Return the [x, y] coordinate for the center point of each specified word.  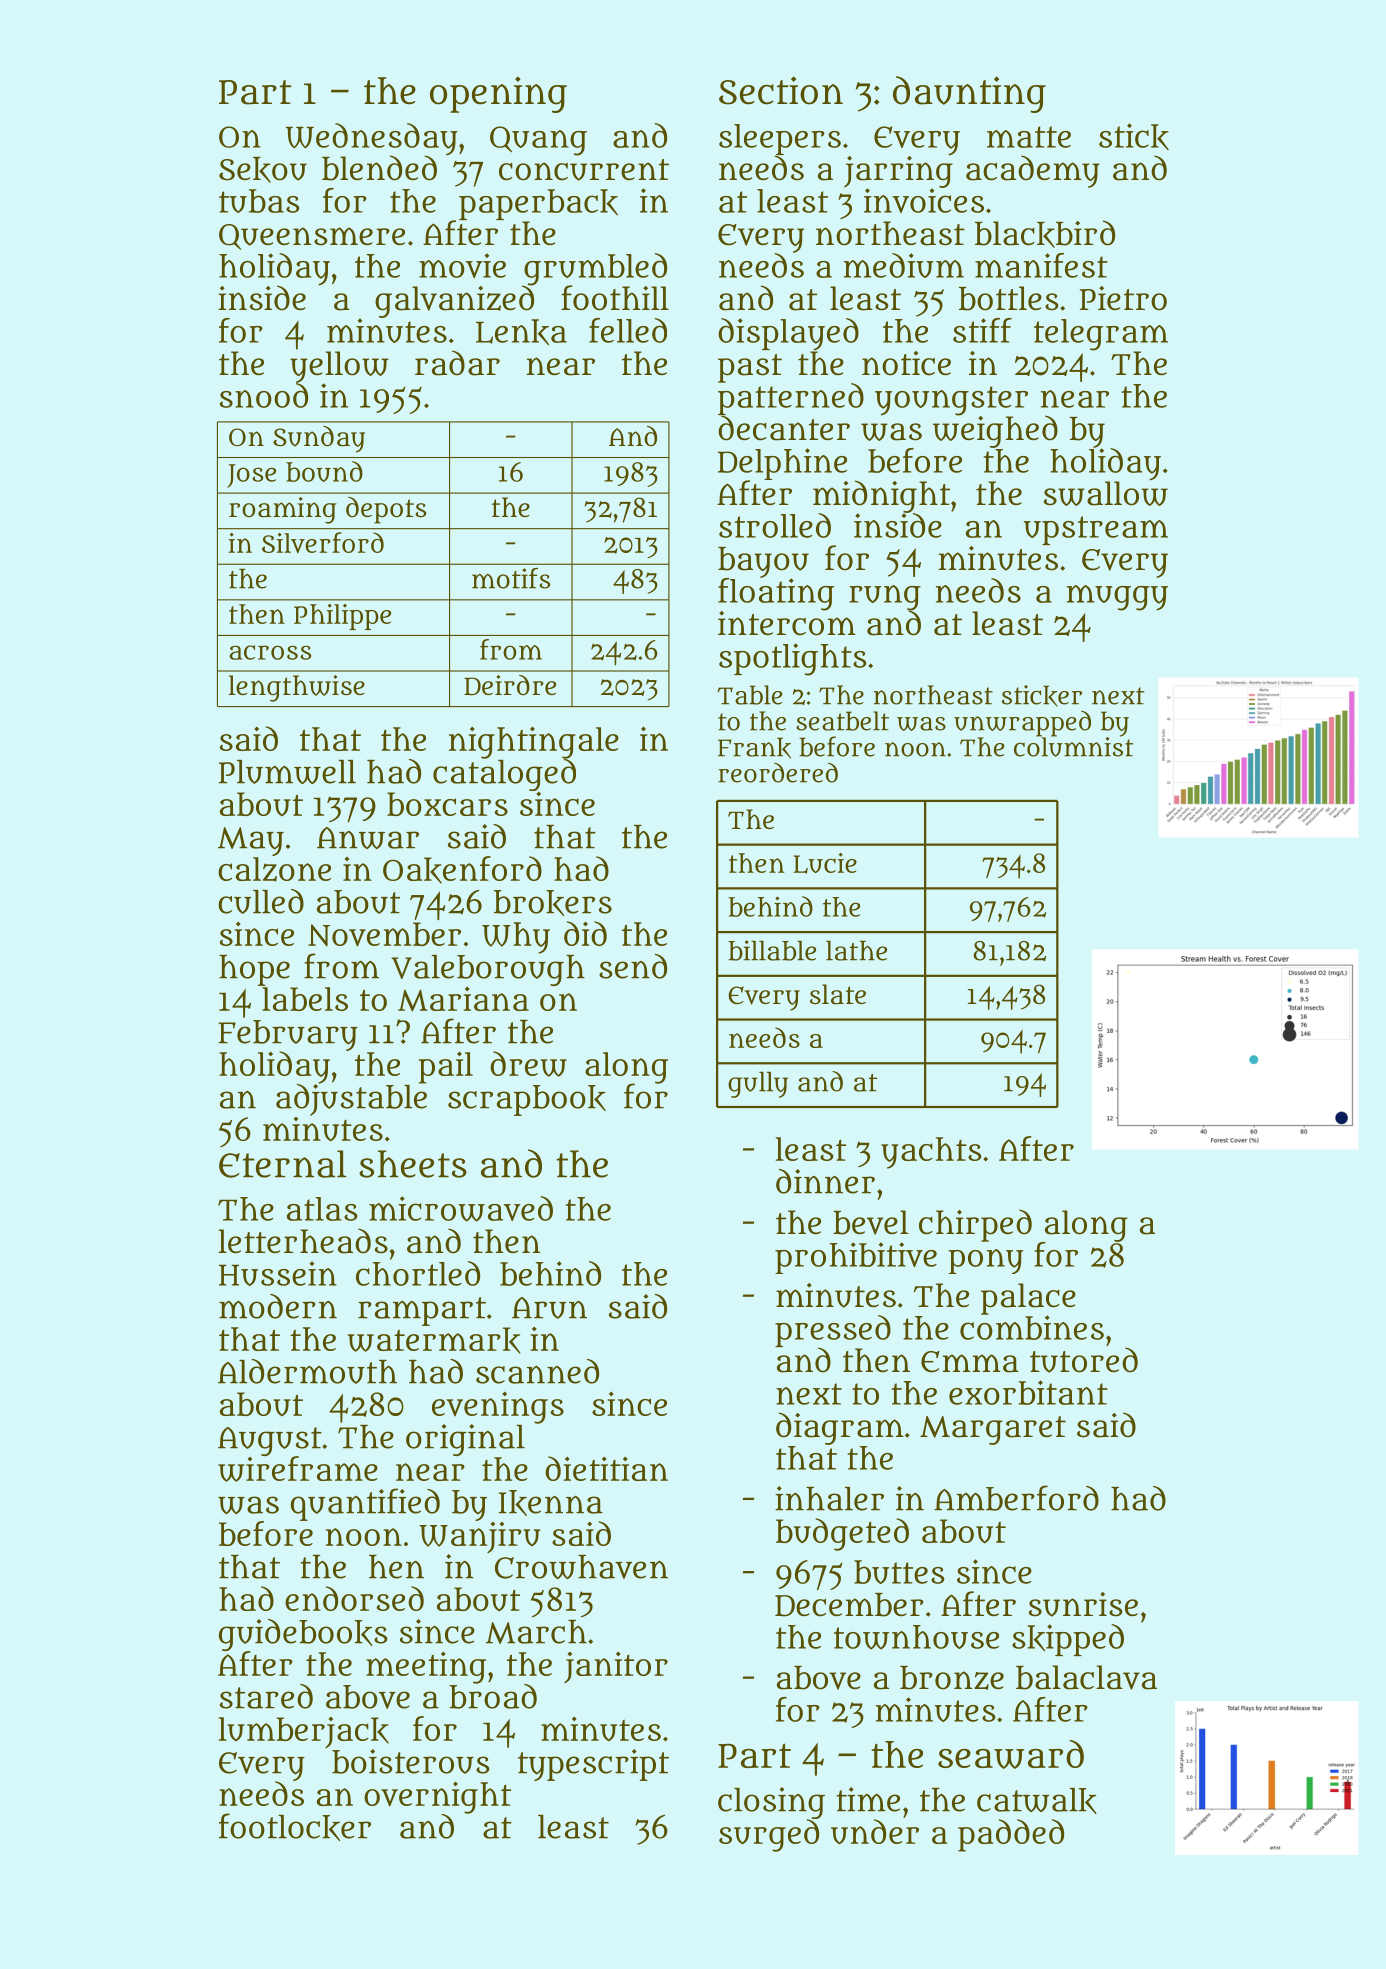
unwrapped [1022, 724]
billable [772, 950]
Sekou [263, 170]
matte [1029, 137]
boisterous [411, 1761]
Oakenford [462, 870]
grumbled [595, 269]
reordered [778, 773]
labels [305, 999]
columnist [1073, 747]
